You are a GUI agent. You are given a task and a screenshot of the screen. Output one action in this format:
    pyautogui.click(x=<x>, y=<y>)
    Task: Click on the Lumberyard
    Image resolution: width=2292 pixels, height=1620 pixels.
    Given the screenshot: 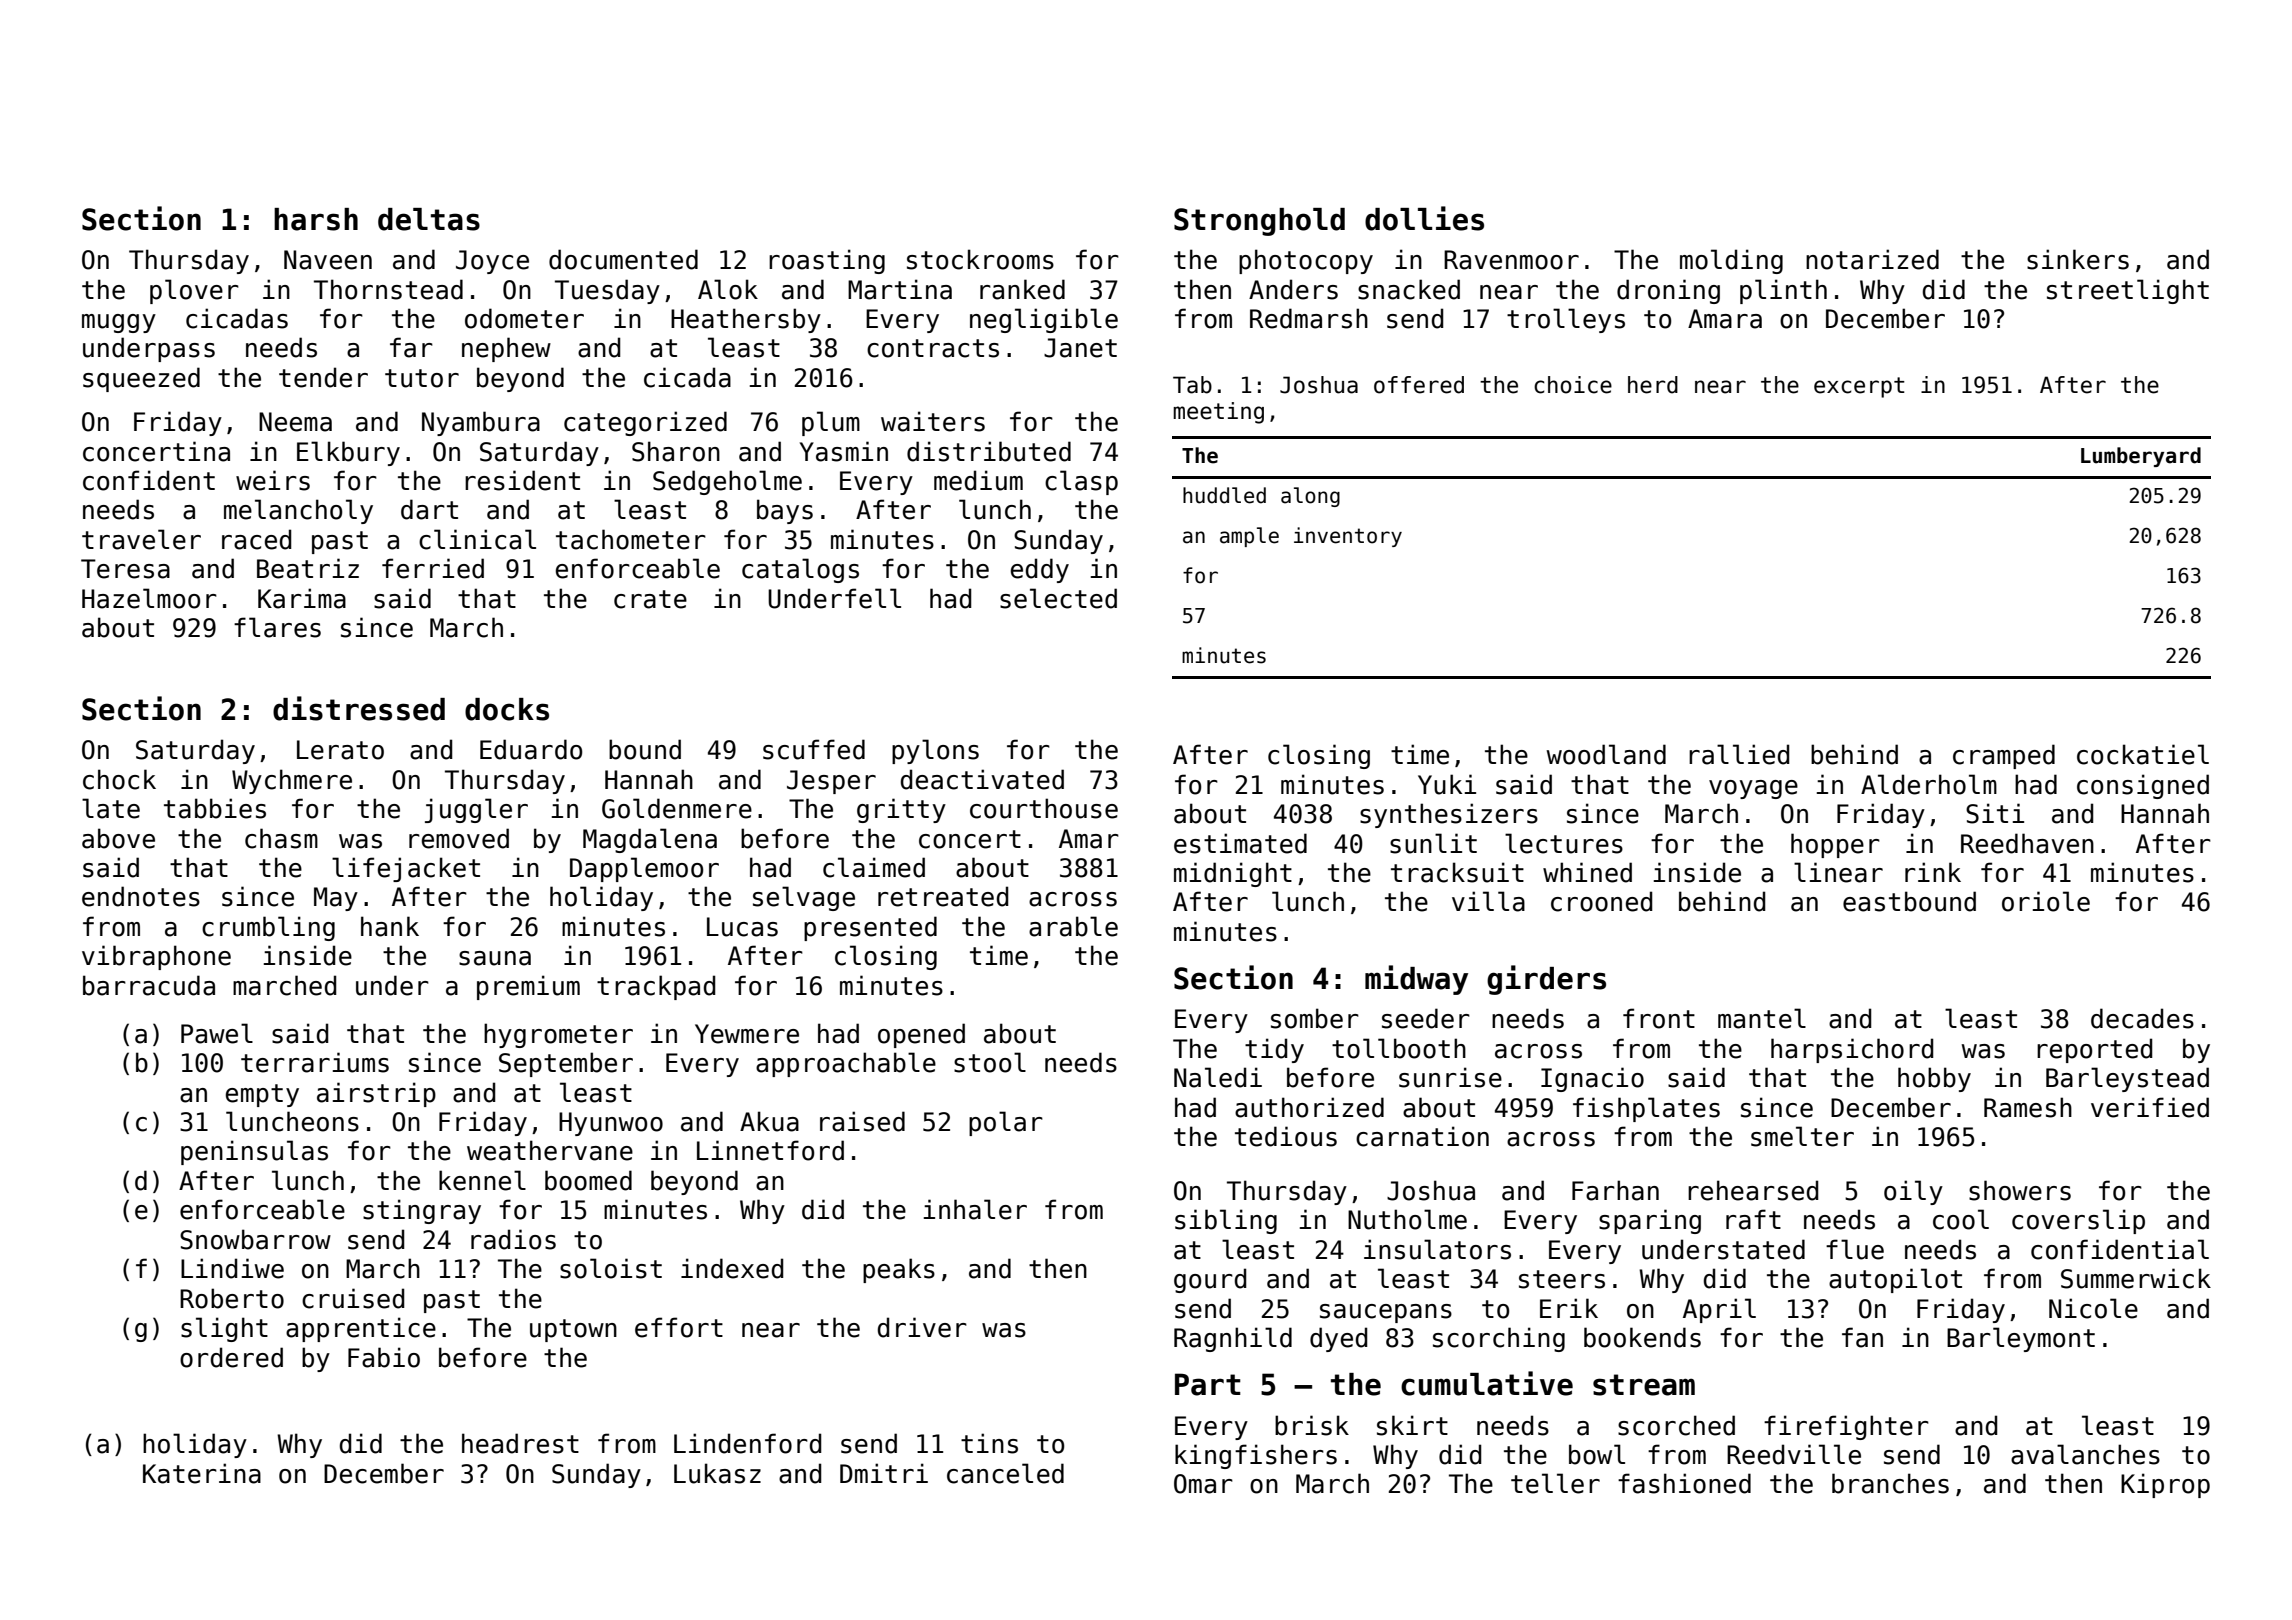 What is the action you would take?
    pyautogui.click(x=2141, y=457)
